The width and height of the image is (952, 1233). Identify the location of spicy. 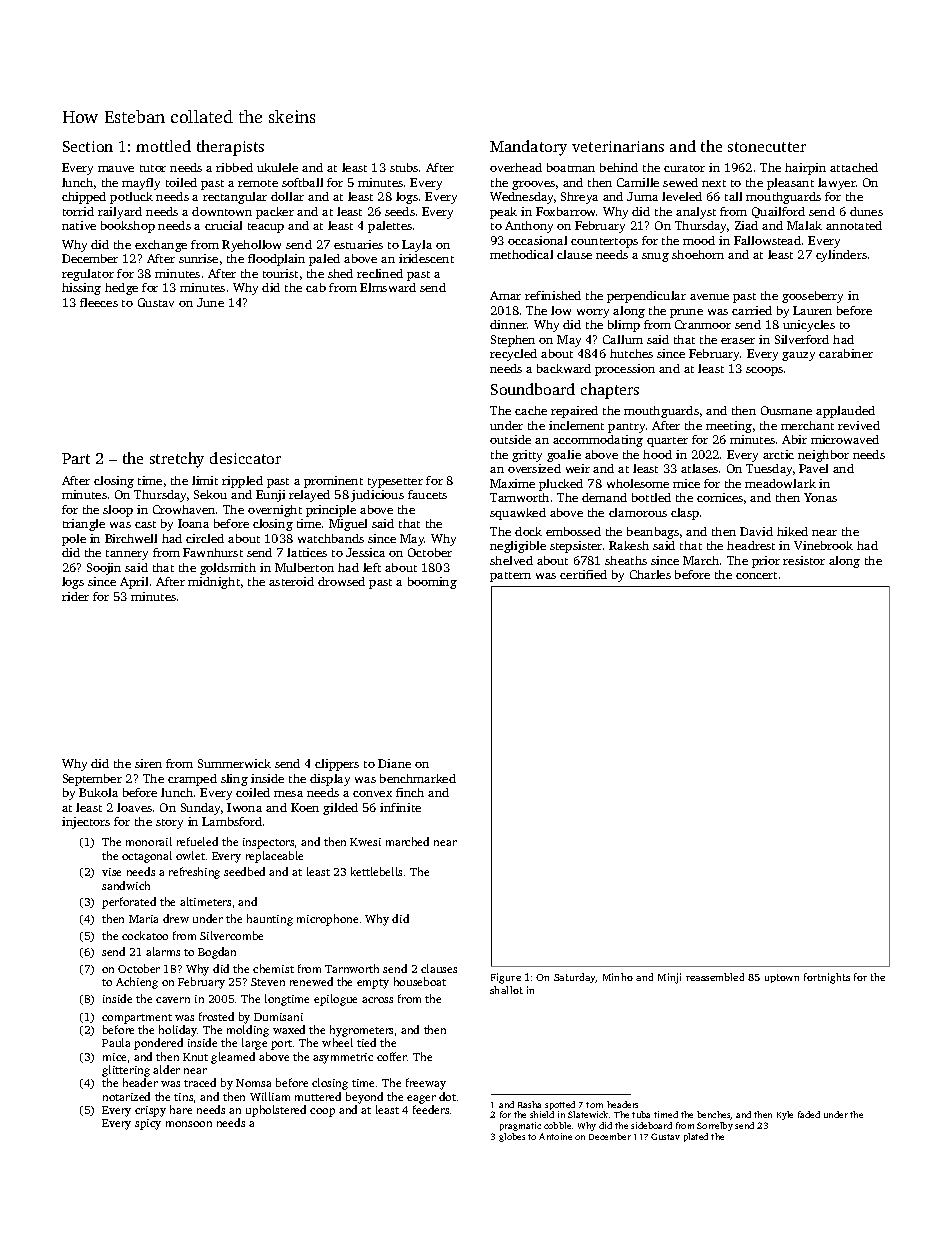
(148, 1124).
